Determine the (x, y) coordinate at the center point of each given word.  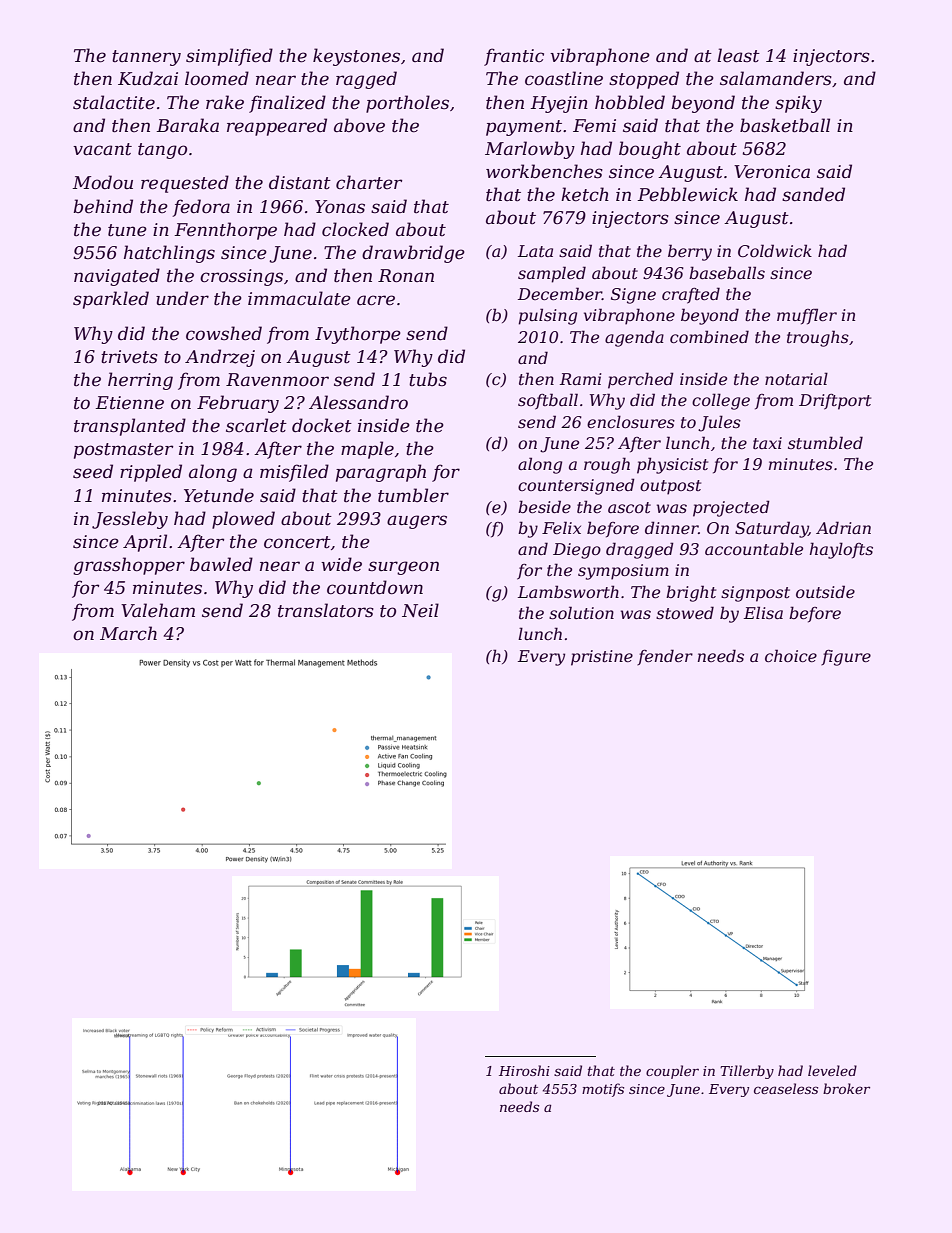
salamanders (776, 78)
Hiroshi (524, 1070)
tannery (146, 58)
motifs (603, 1090)
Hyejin (559, 104)
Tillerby (747, 1072)
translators (326, 610)
